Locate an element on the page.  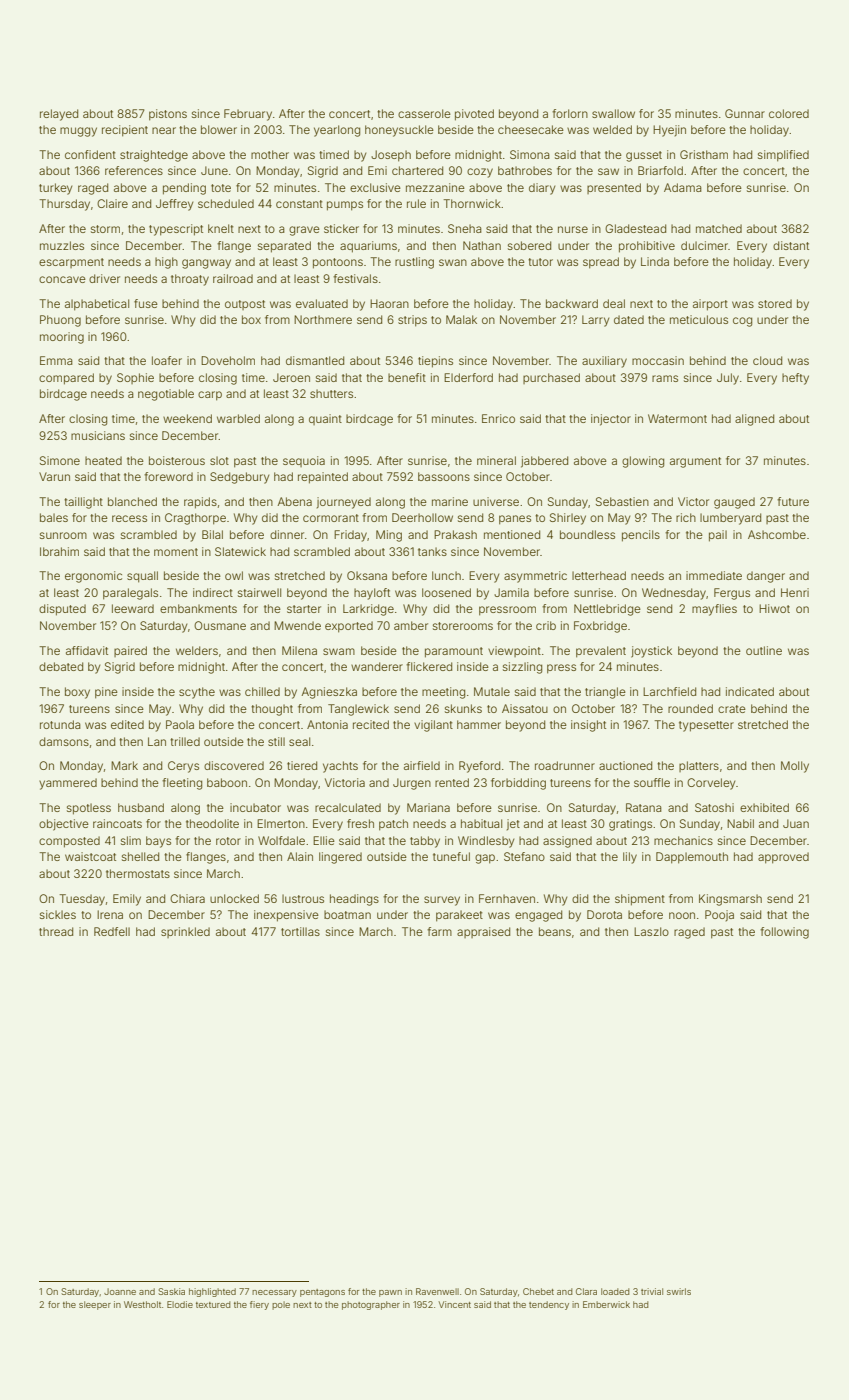
stairwell is located at coordinates (259, 592).
